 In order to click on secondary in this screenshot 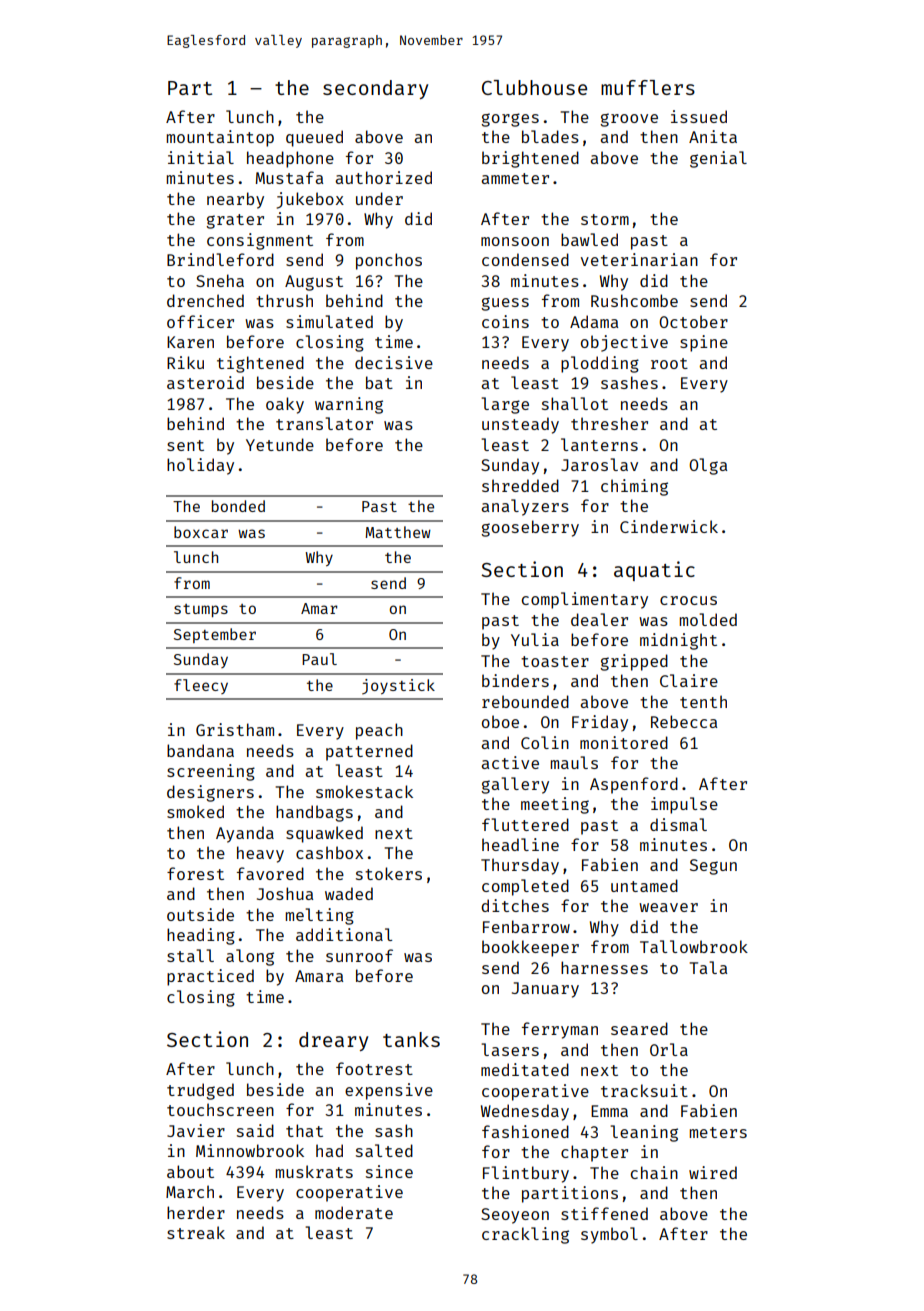, I will do `click(375, 89)`.
